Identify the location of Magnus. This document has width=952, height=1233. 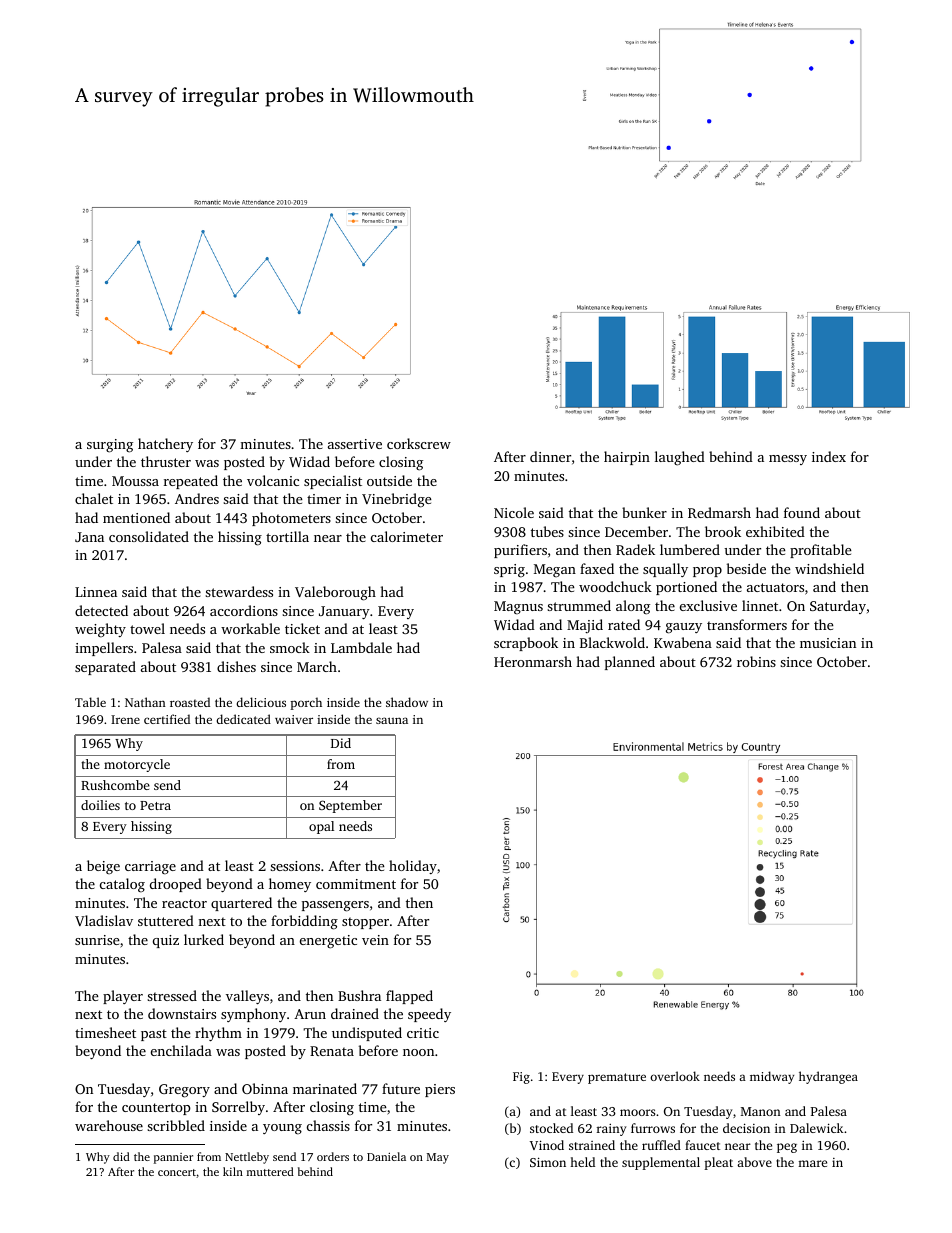
(518, 608).
